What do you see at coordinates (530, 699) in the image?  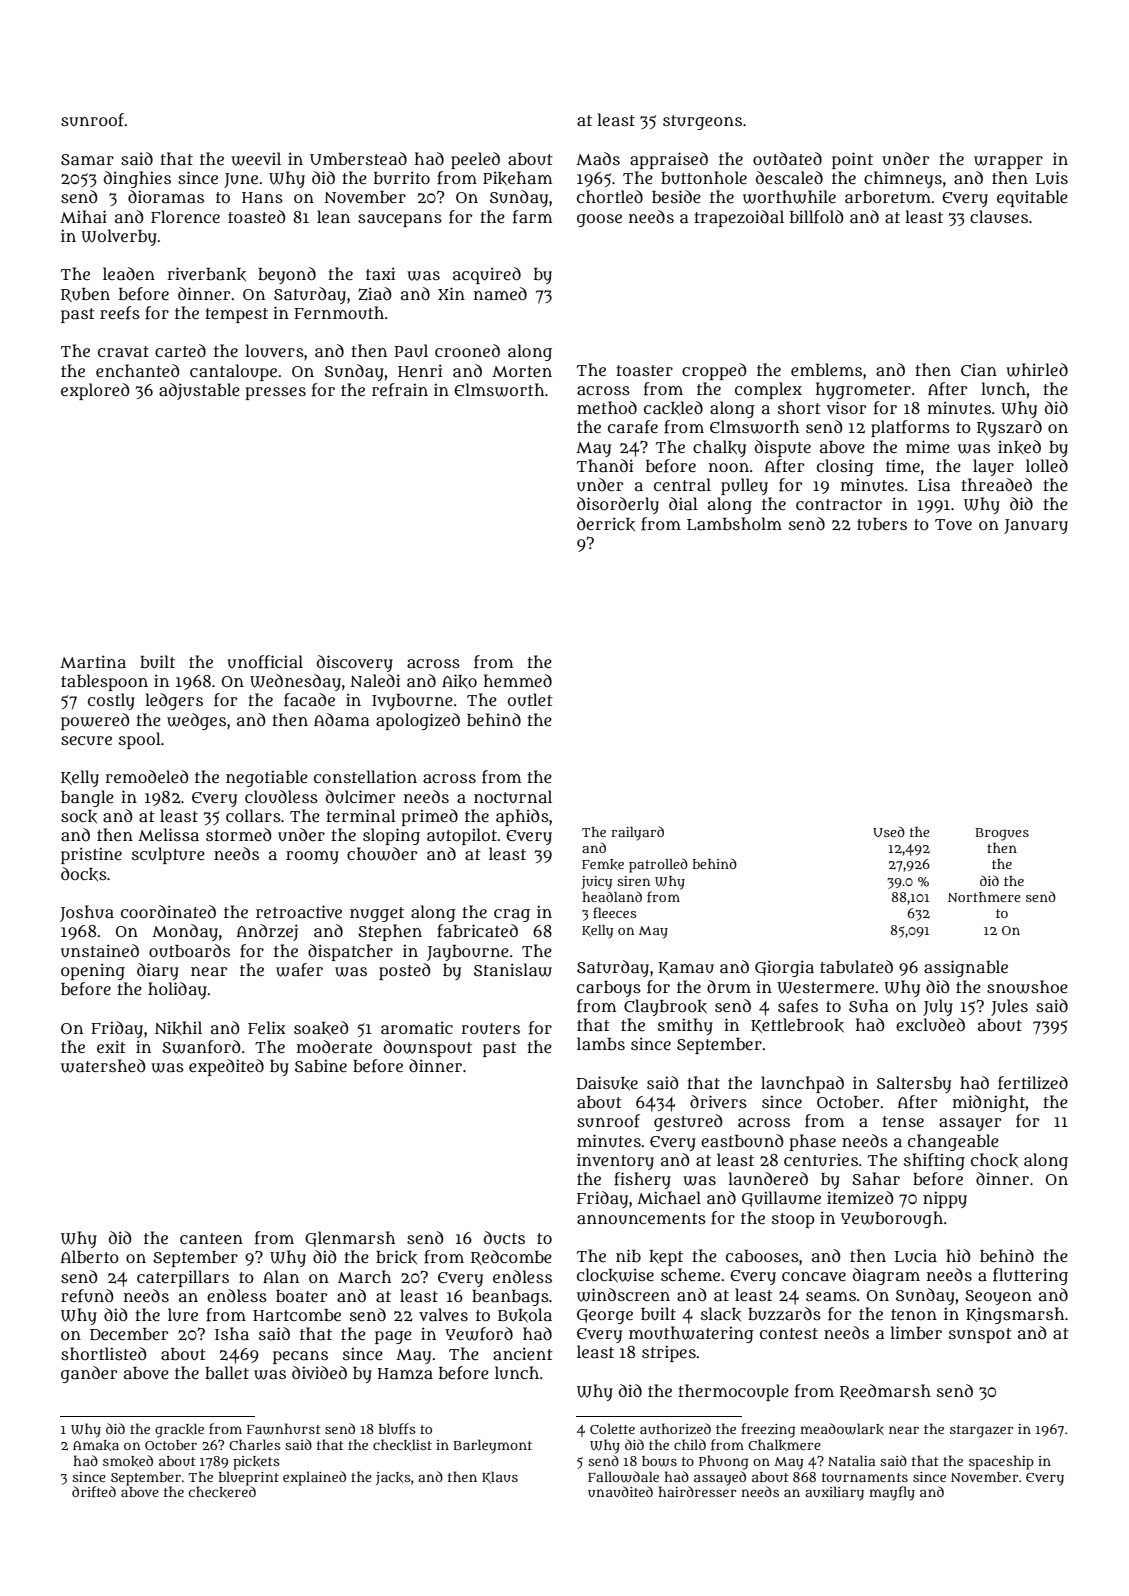 I see `outlet` at bounding box center [530, 699].
